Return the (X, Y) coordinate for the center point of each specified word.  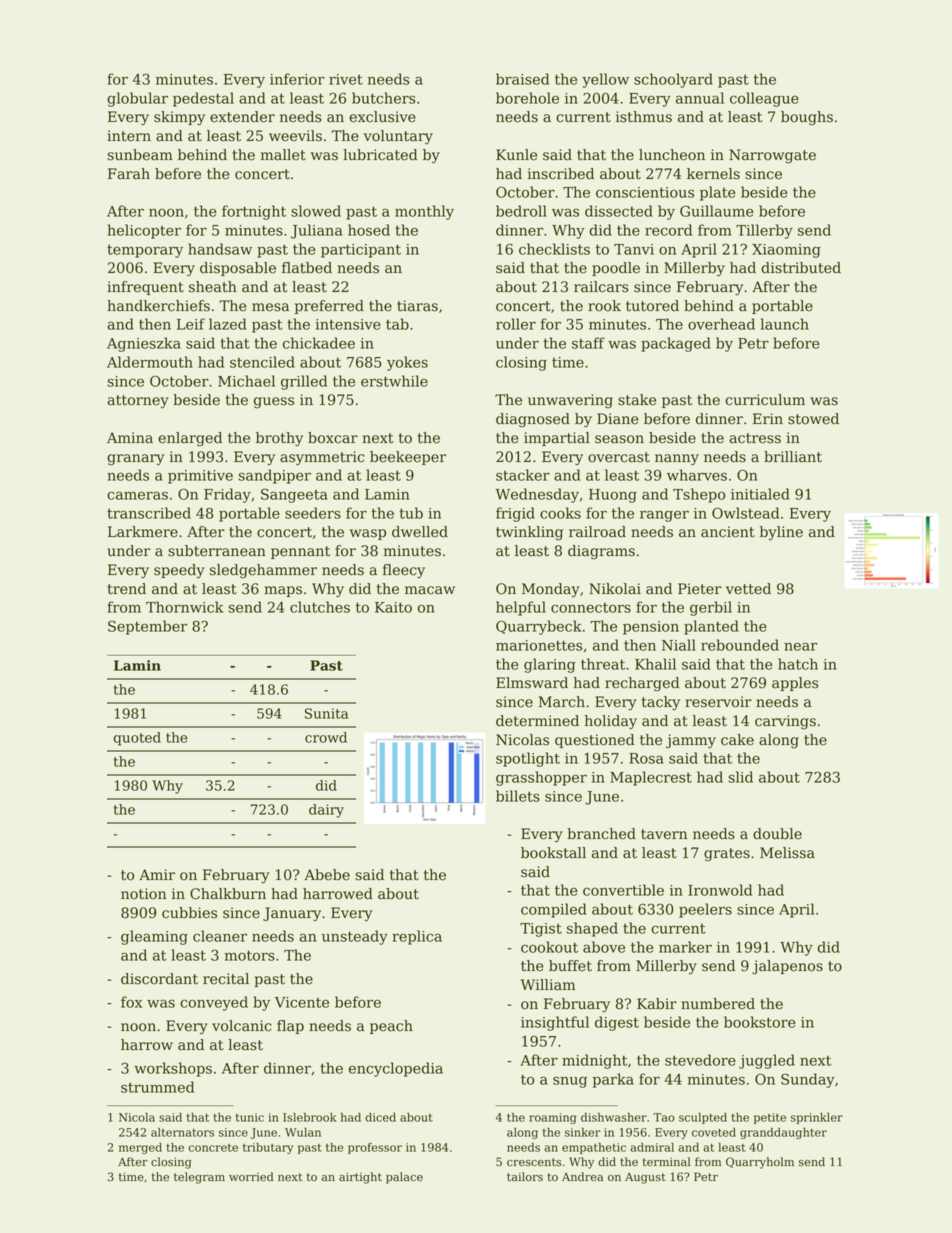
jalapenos (787, 967)
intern (129, 136)
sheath (213, 287)
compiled (554, 910)
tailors (525, 1177)
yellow (605, 80)
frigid (515, 514)
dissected (619, 211)
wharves (697, 475)
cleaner (220, 936)
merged (140, 1148)
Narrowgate (772, 156)
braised (522, 79)
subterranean (217, 551)
